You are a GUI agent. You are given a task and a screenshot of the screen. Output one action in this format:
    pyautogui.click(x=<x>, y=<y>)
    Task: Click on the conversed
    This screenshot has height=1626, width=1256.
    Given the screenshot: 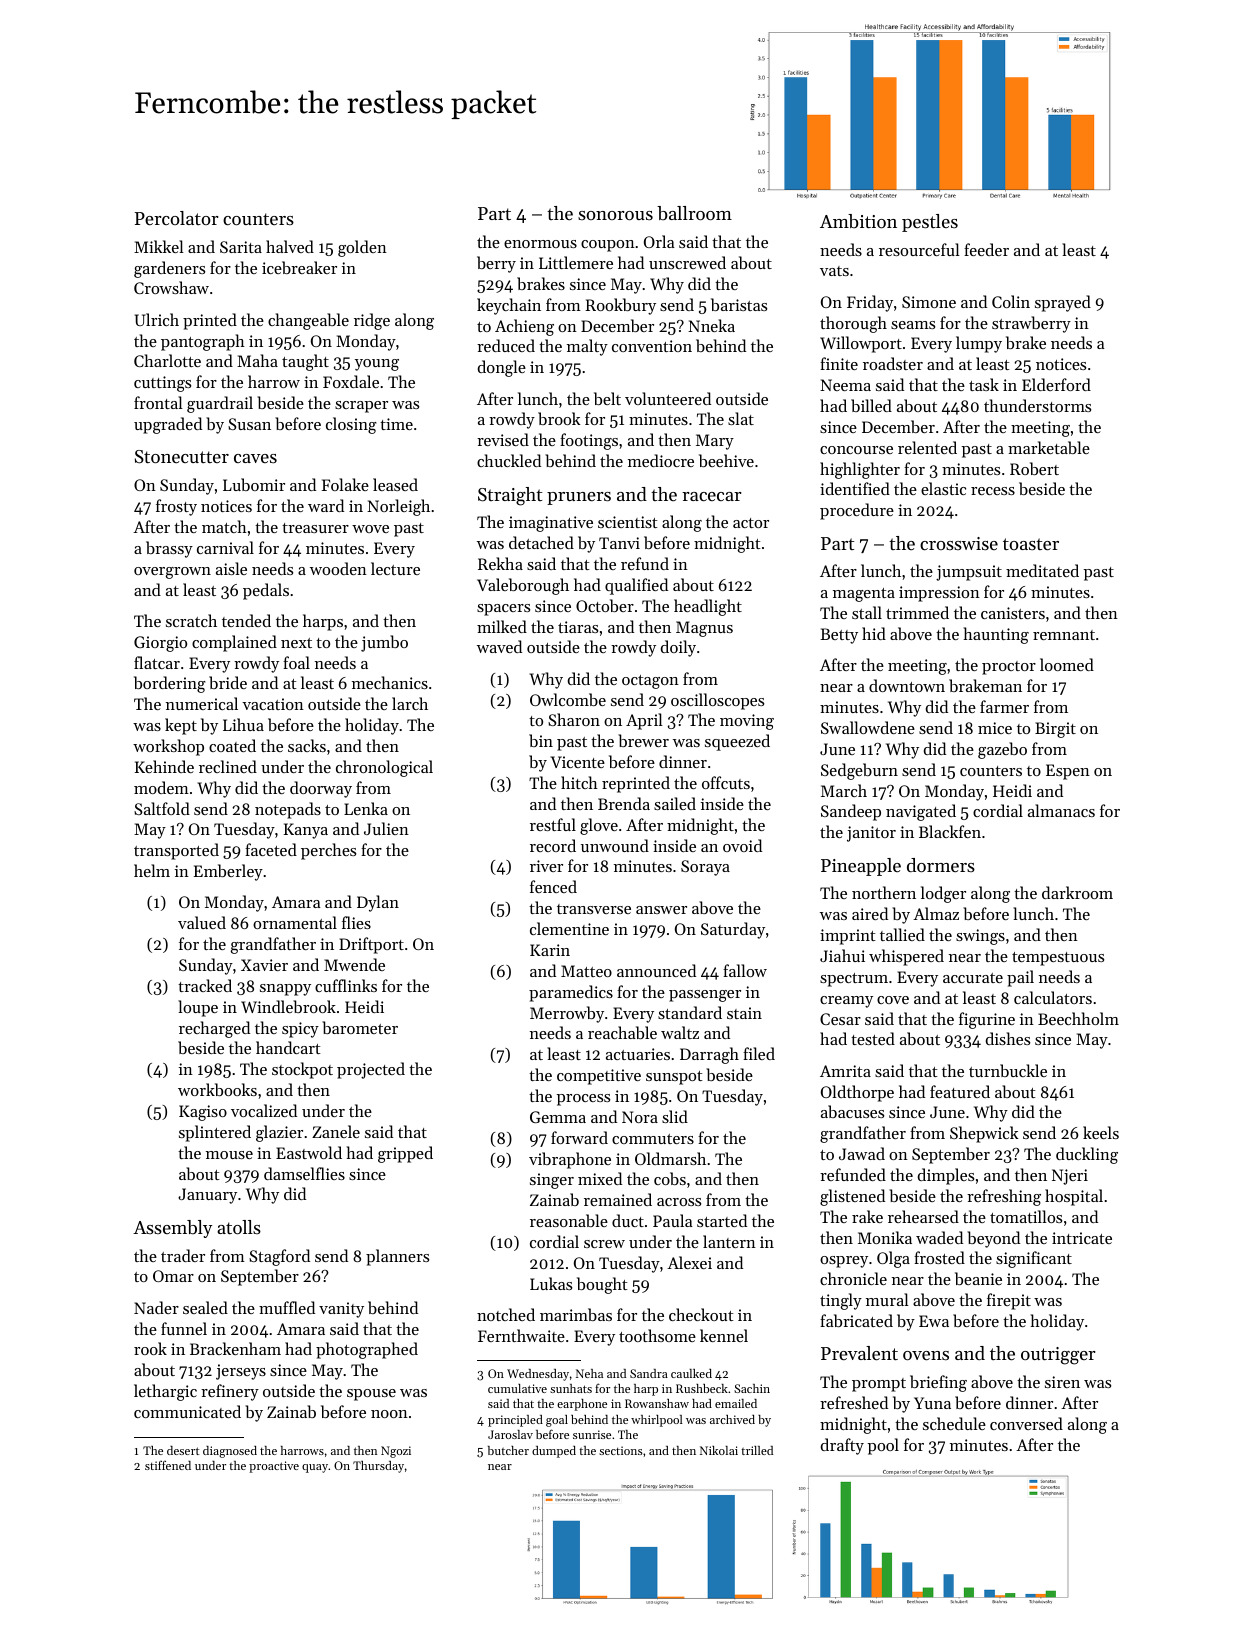 What is the action you would take?
    pyautogui.click(x=1026, y=1423)
